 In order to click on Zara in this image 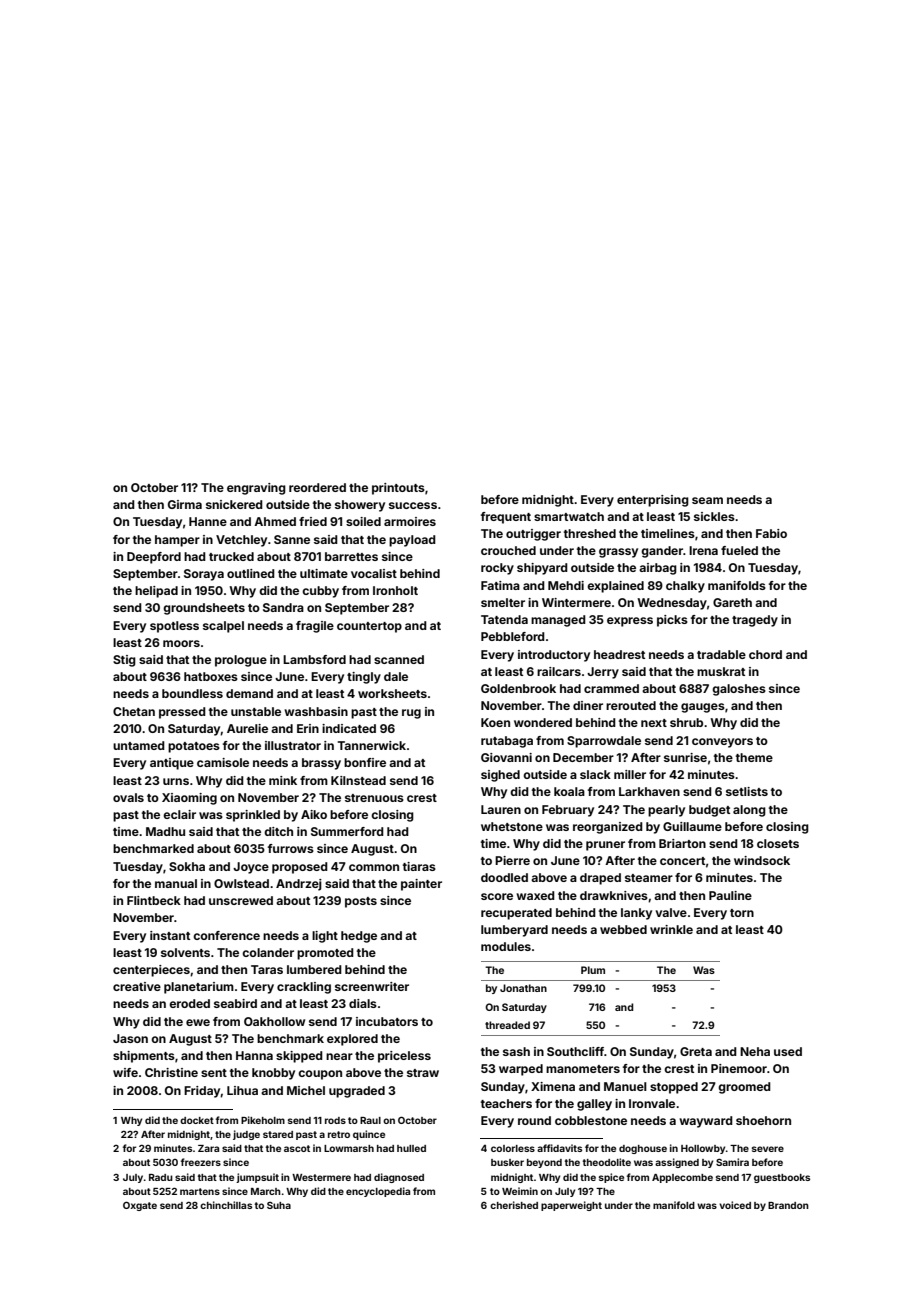, I will do `click(208, 1148)`.
